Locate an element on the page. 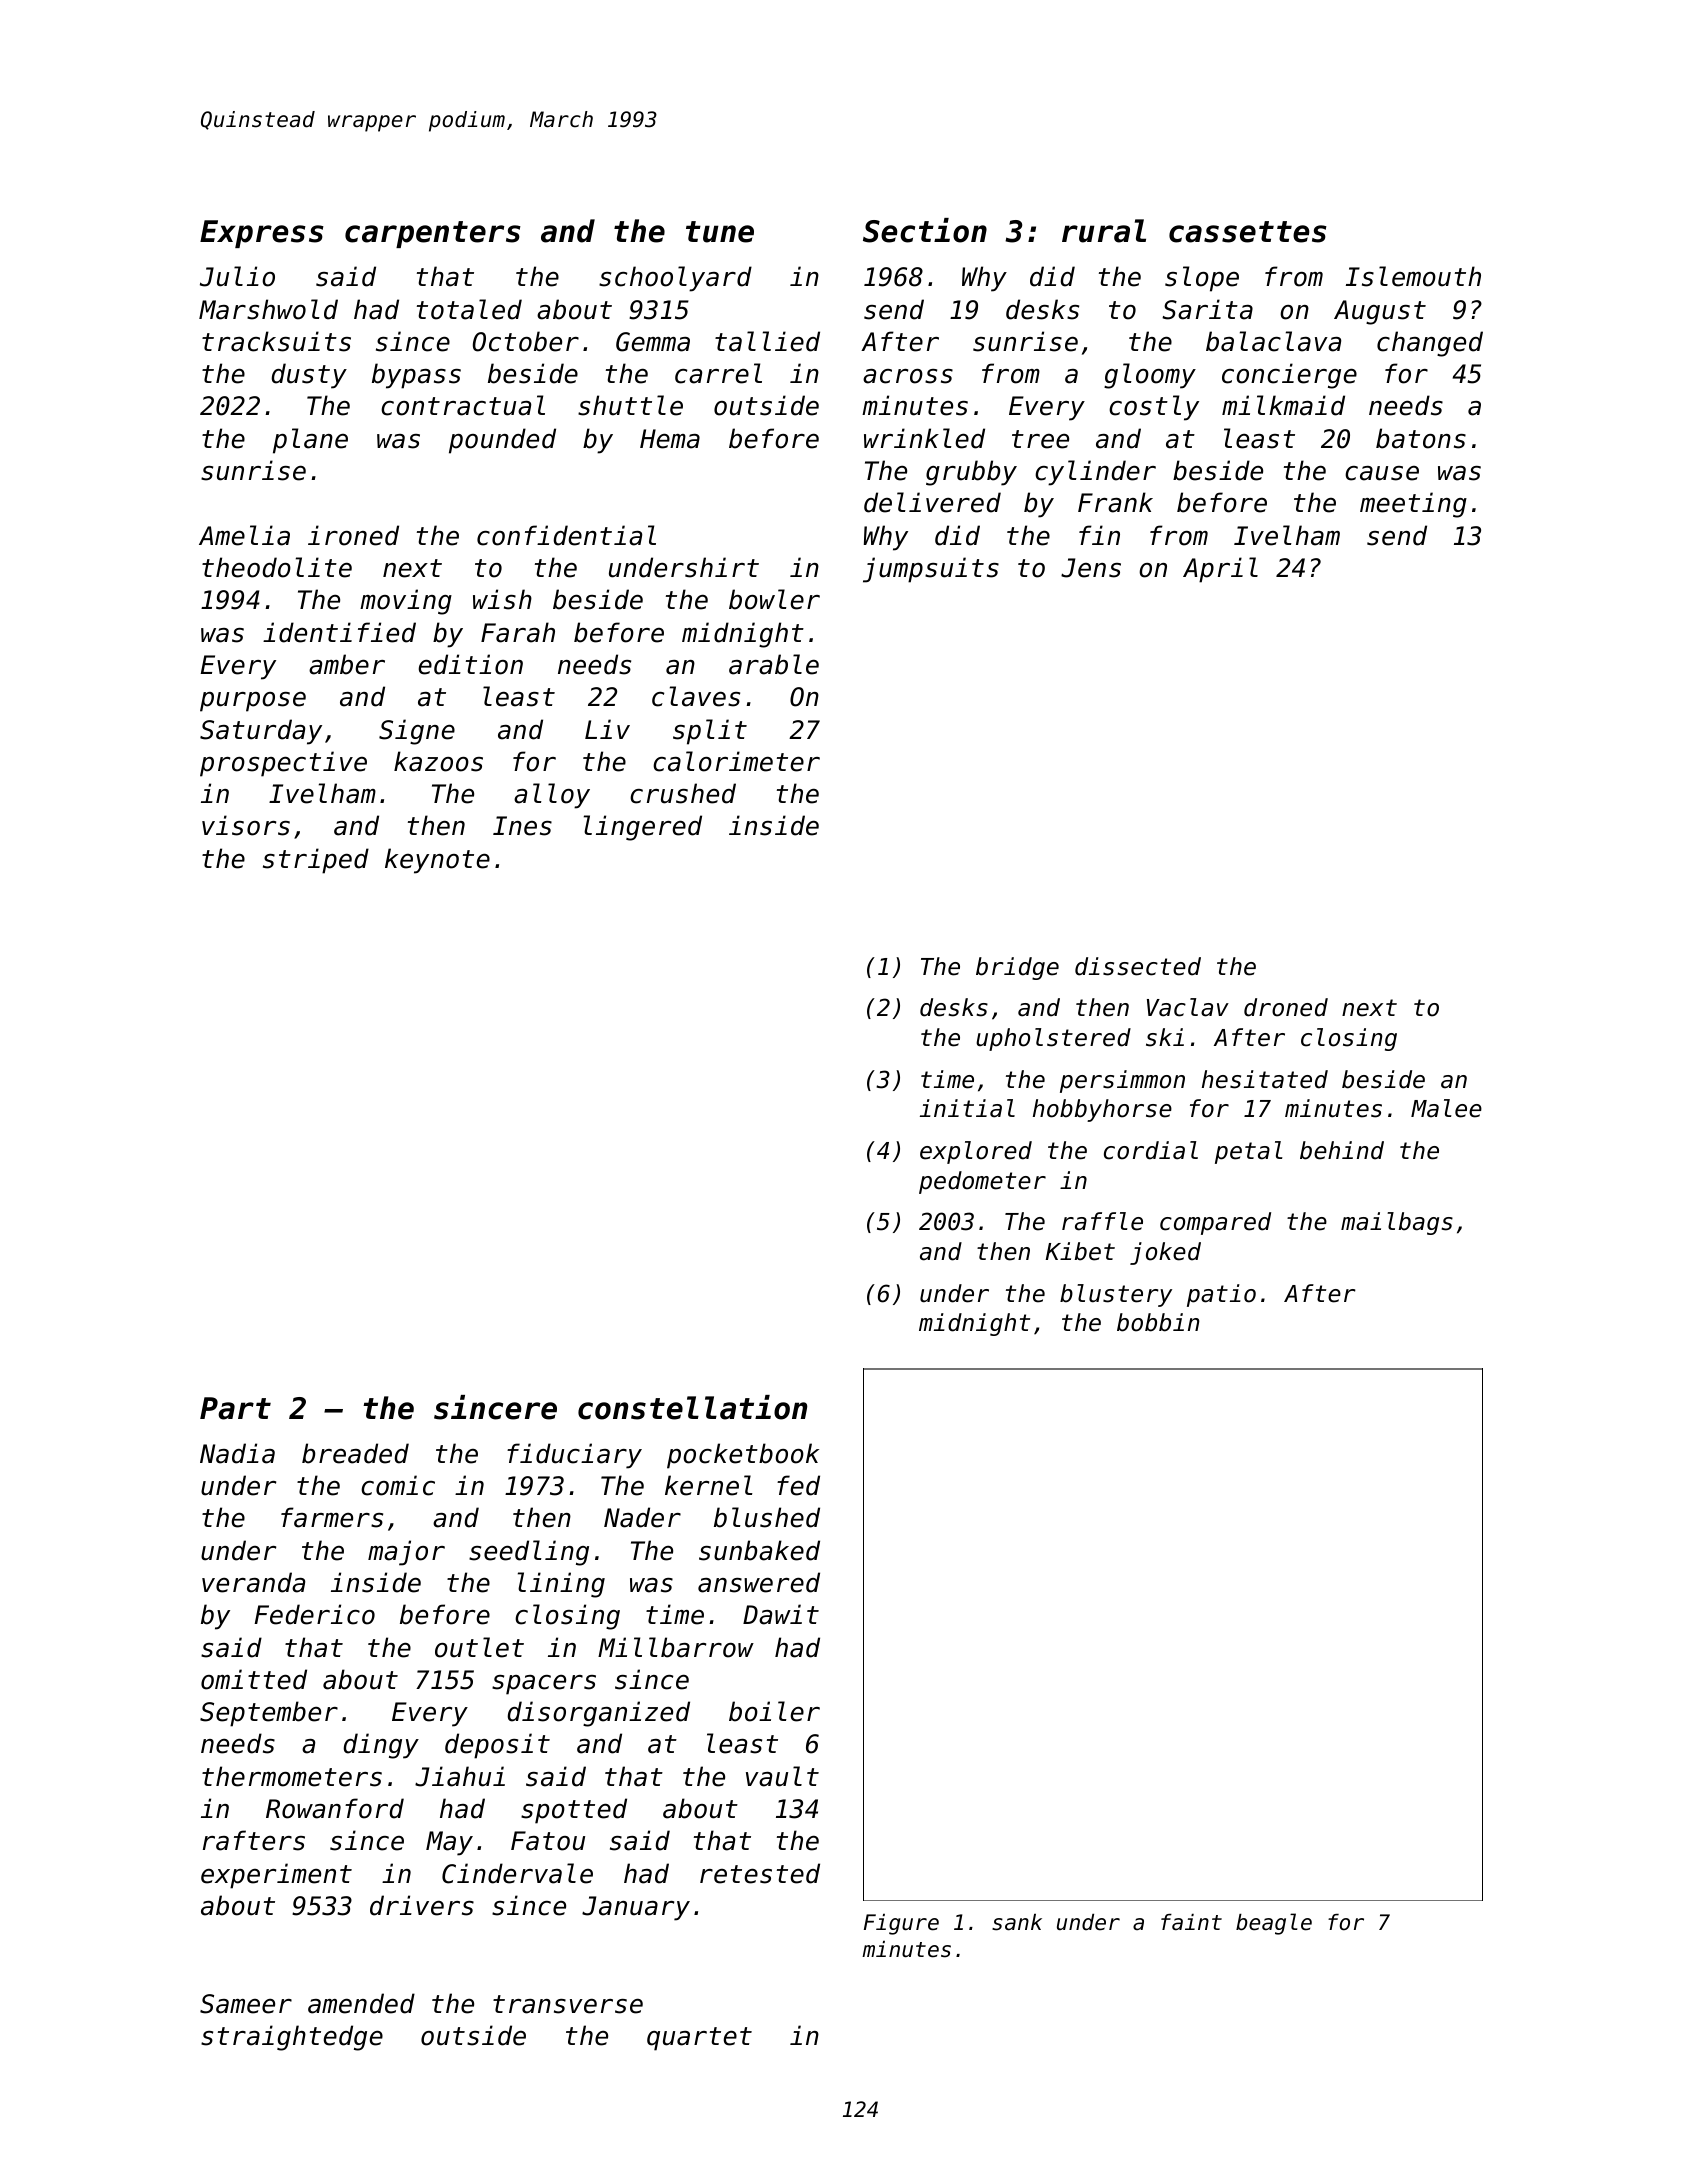  beagle is located at coordinates (1274, 1924).
